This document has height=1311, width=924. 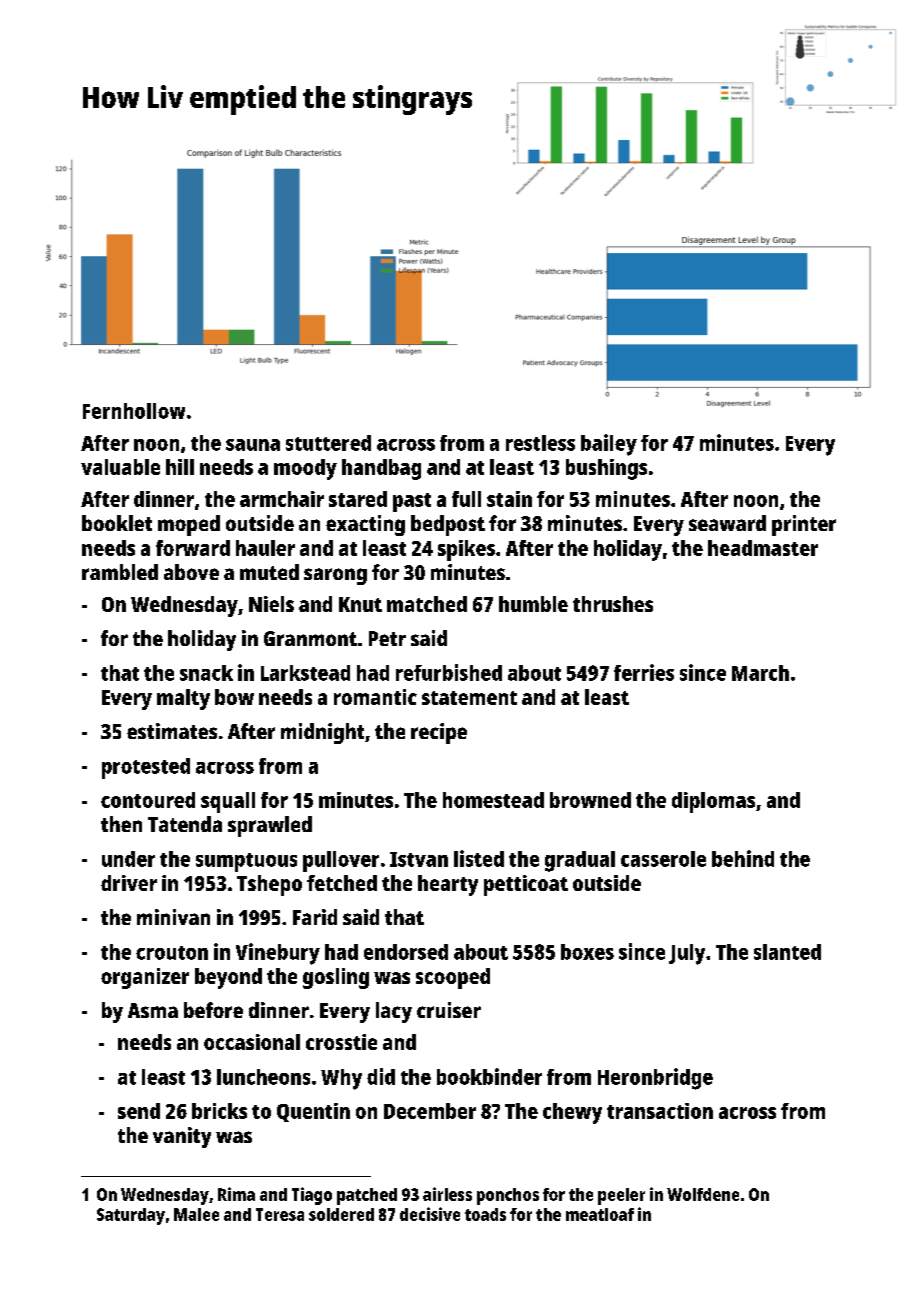 What do you see at coordinates (600, 1214) in the document?
I see `meatloaf` at bounding box center [600, 1214].
